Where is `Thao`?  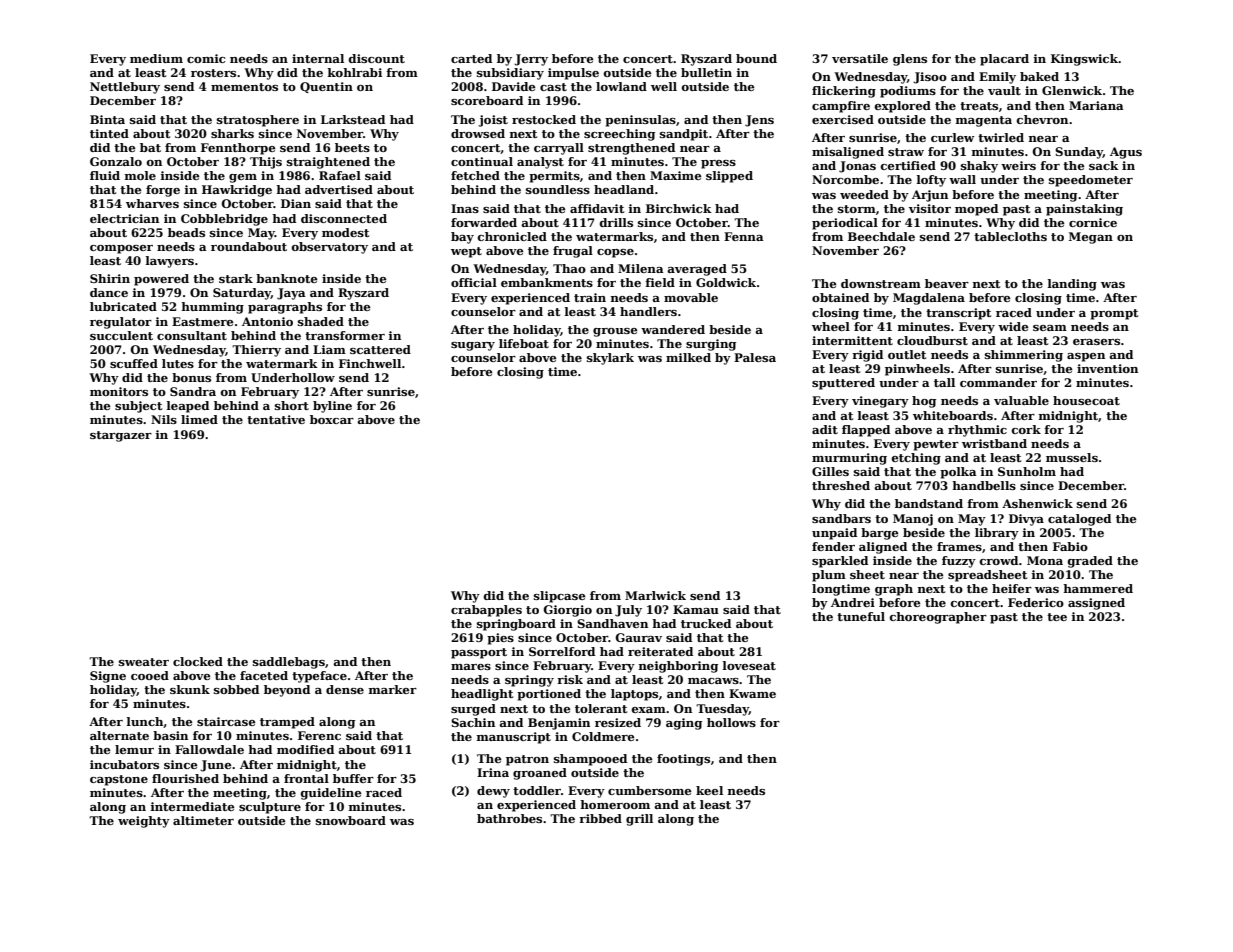
Thao is located at coordinates (569, 268).
